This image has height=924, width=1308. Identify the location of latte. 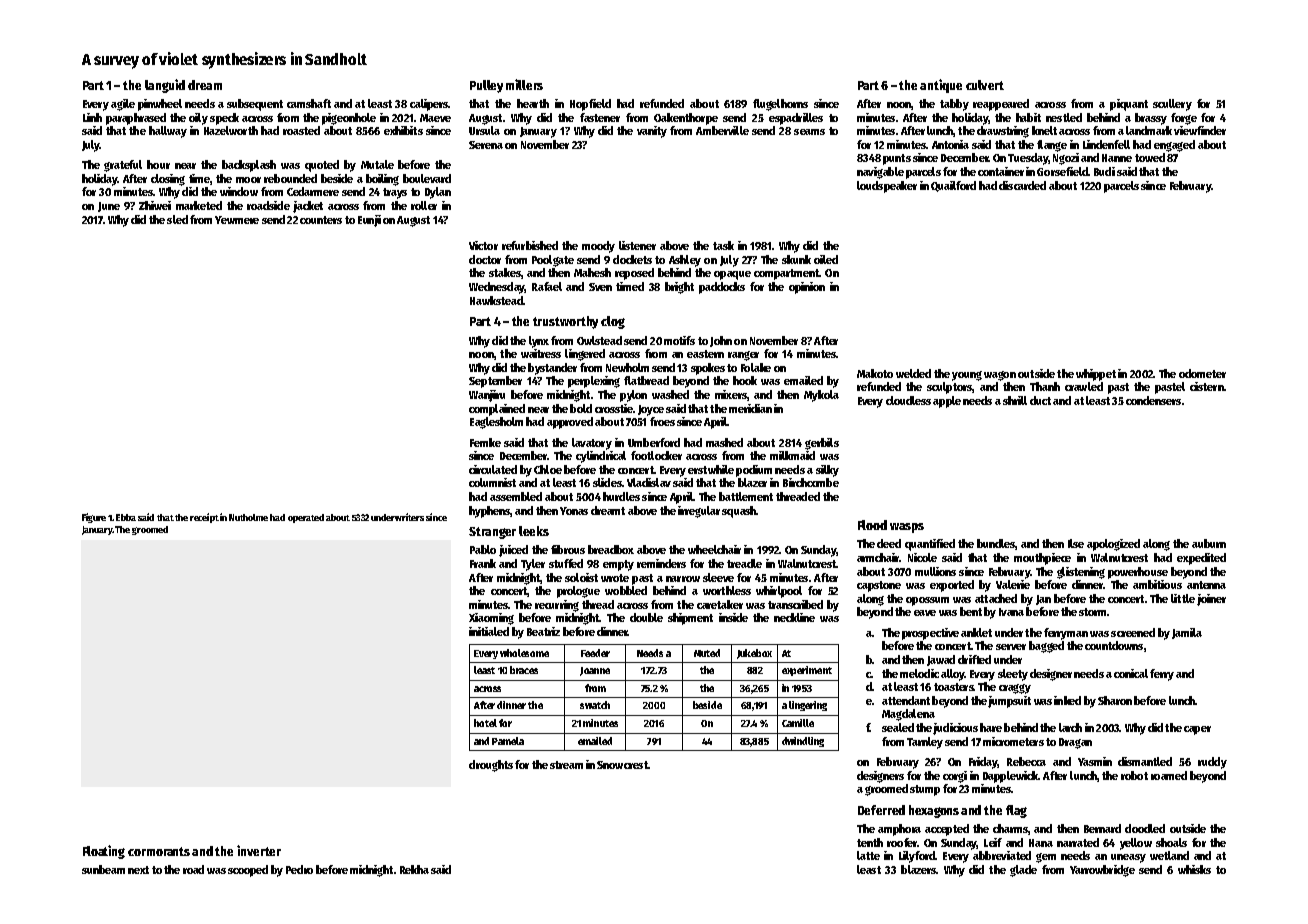
(868, 855).
